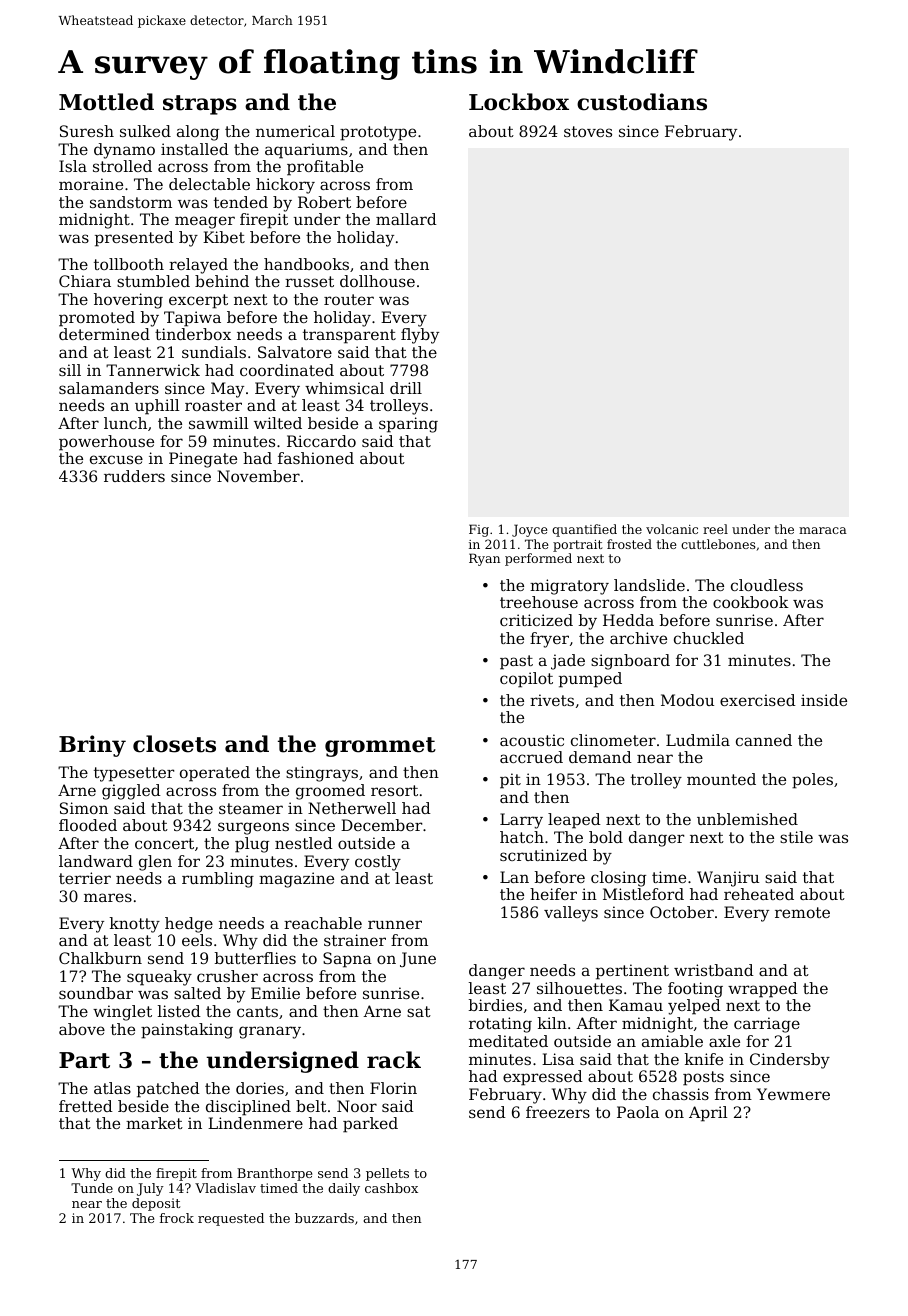 This screenshot has width=908, height=1316. What do you see at coordinates (257, 1011) in the screenshot?
I see `cants` at bounding box center [257, 1011].
